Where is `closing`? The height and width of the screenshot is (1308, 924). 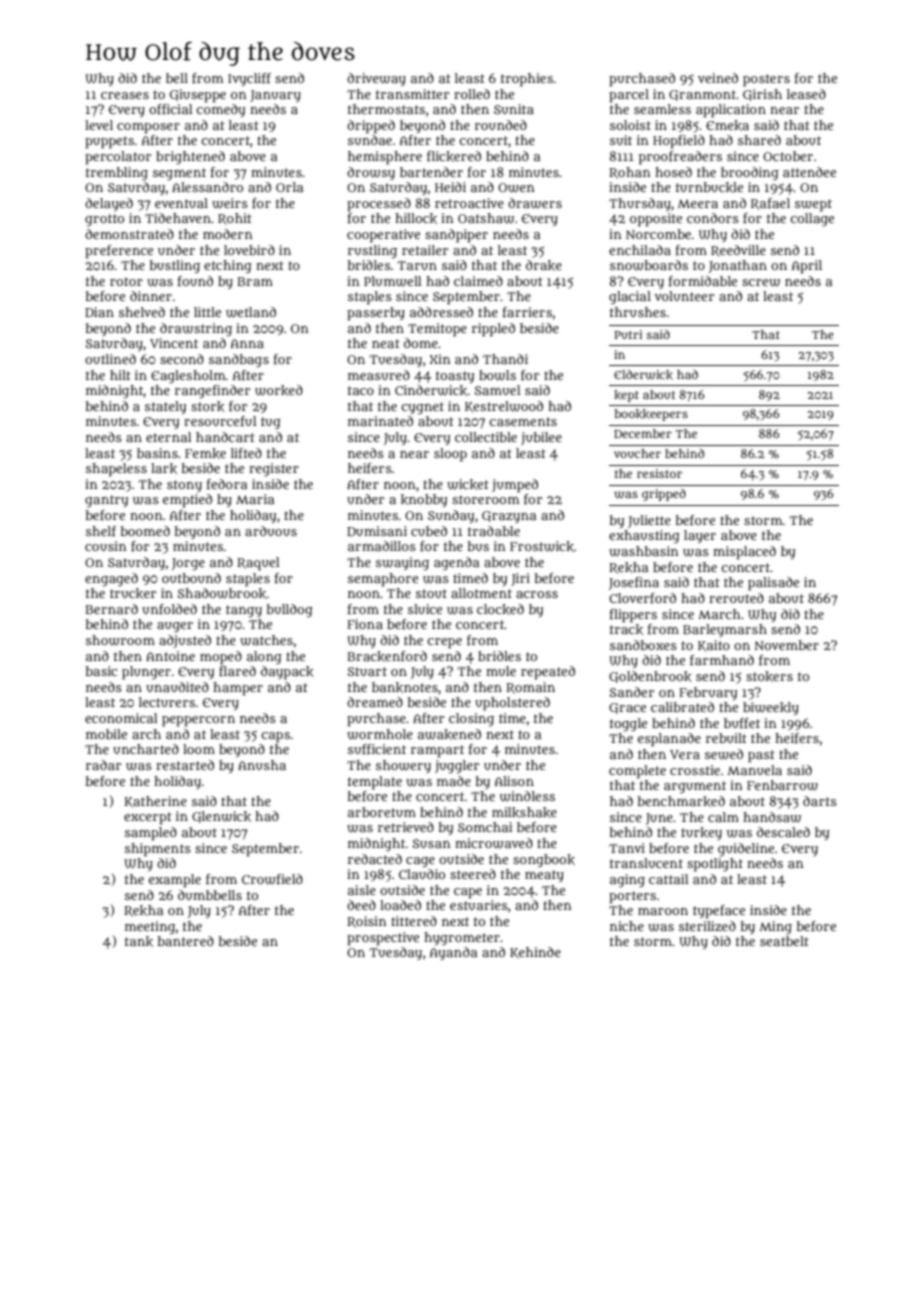 closing is located at coordinates (471, 719).
